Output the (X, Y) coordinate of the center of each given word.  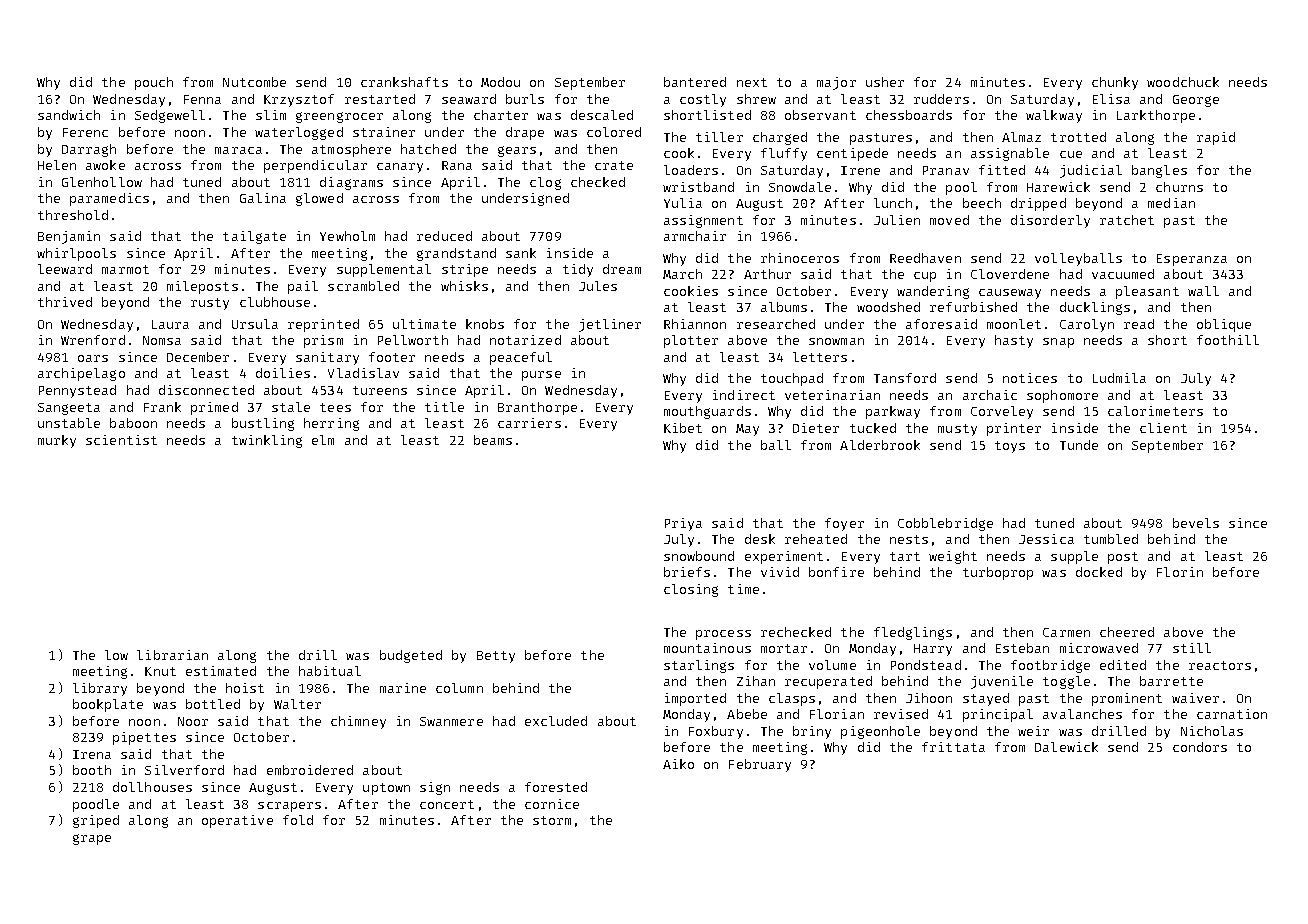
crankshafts (404, 82)
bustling (263, 424)
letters (820, 357)
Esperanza (1192, 260)
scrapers (289, 807)
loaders (691, 170)
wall (1203, 291)
